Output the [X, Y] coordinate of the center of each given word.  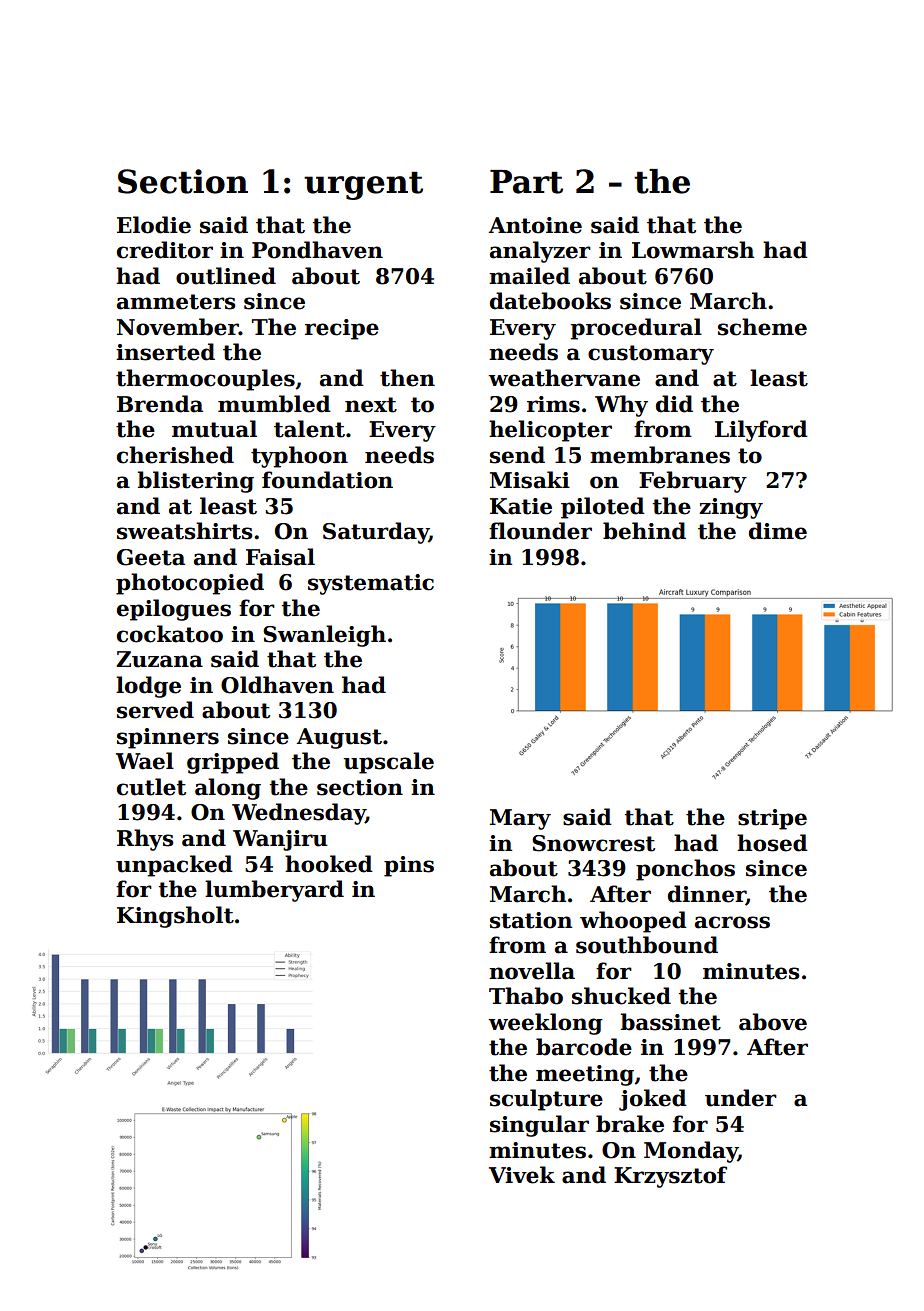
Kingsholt [175, 917]
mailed [529, 276]
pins [409, 866]
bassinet [670, 1022]
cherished [175, 455]
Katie [521, 506]
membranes [660, 455]
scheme [762, 327]
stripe [772, 819]
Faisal [280, 557]
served [155, 710]
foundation [327, 480]
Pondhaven [317, 250]
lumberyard [274, 891]
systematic [371, 584]
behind [644, 531]
